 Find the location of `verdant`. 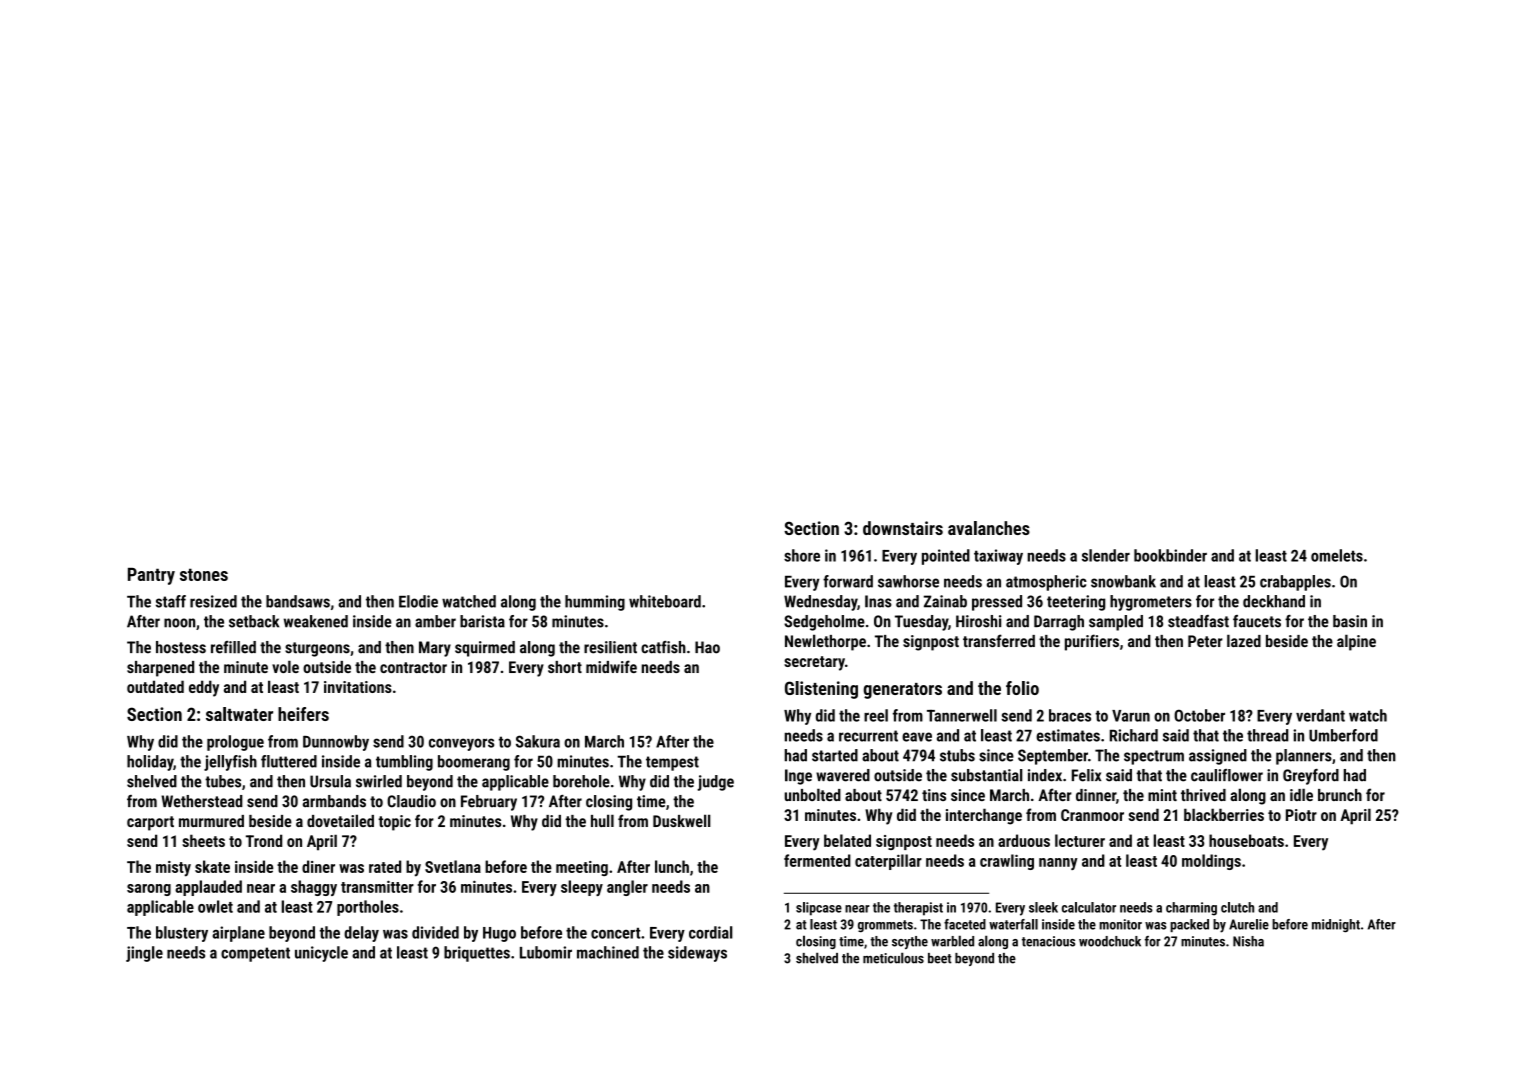

verdant is located at coordinates (1320, 715).
